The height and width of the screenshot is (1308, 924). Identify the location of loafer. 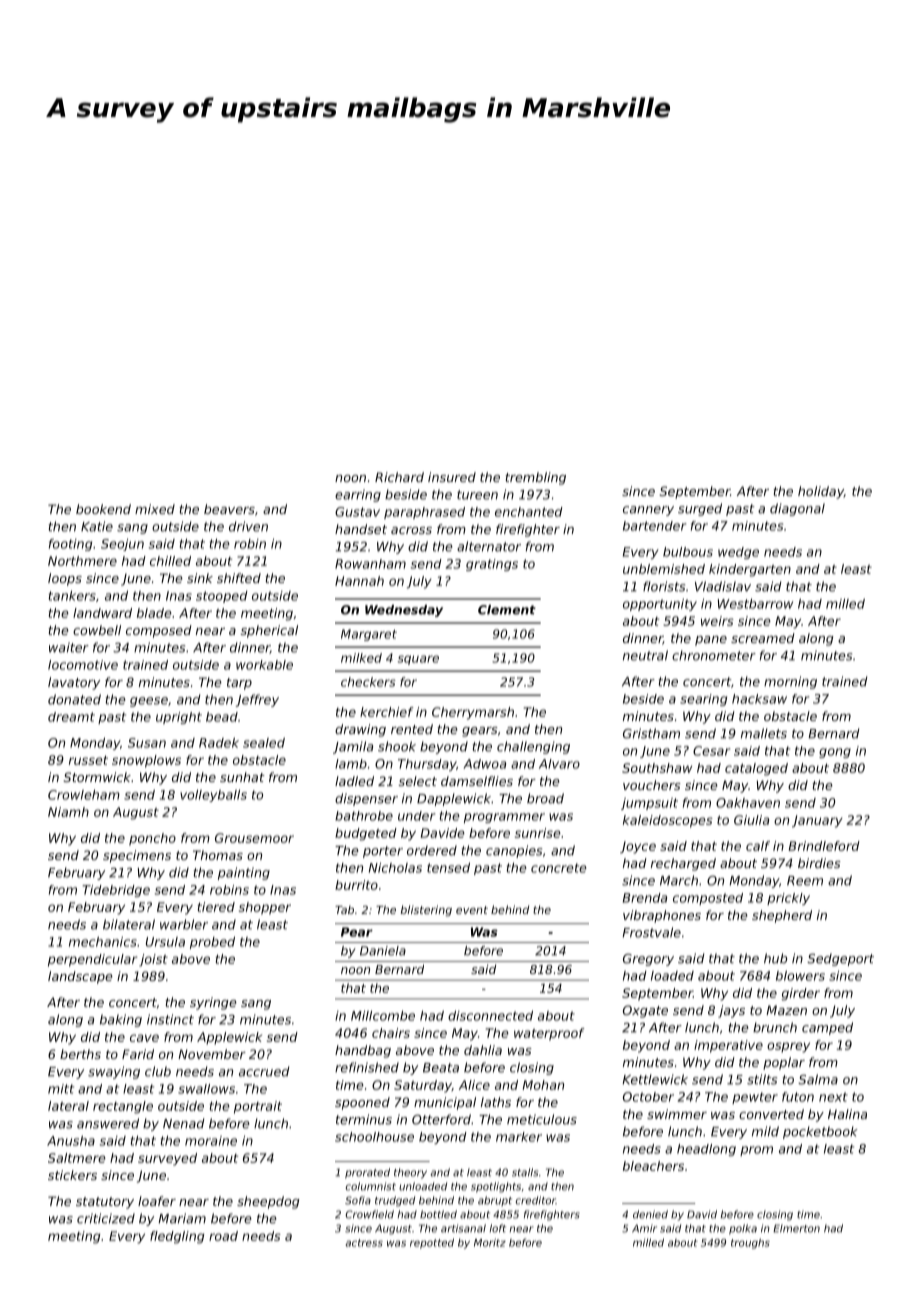
(157, 1201).
